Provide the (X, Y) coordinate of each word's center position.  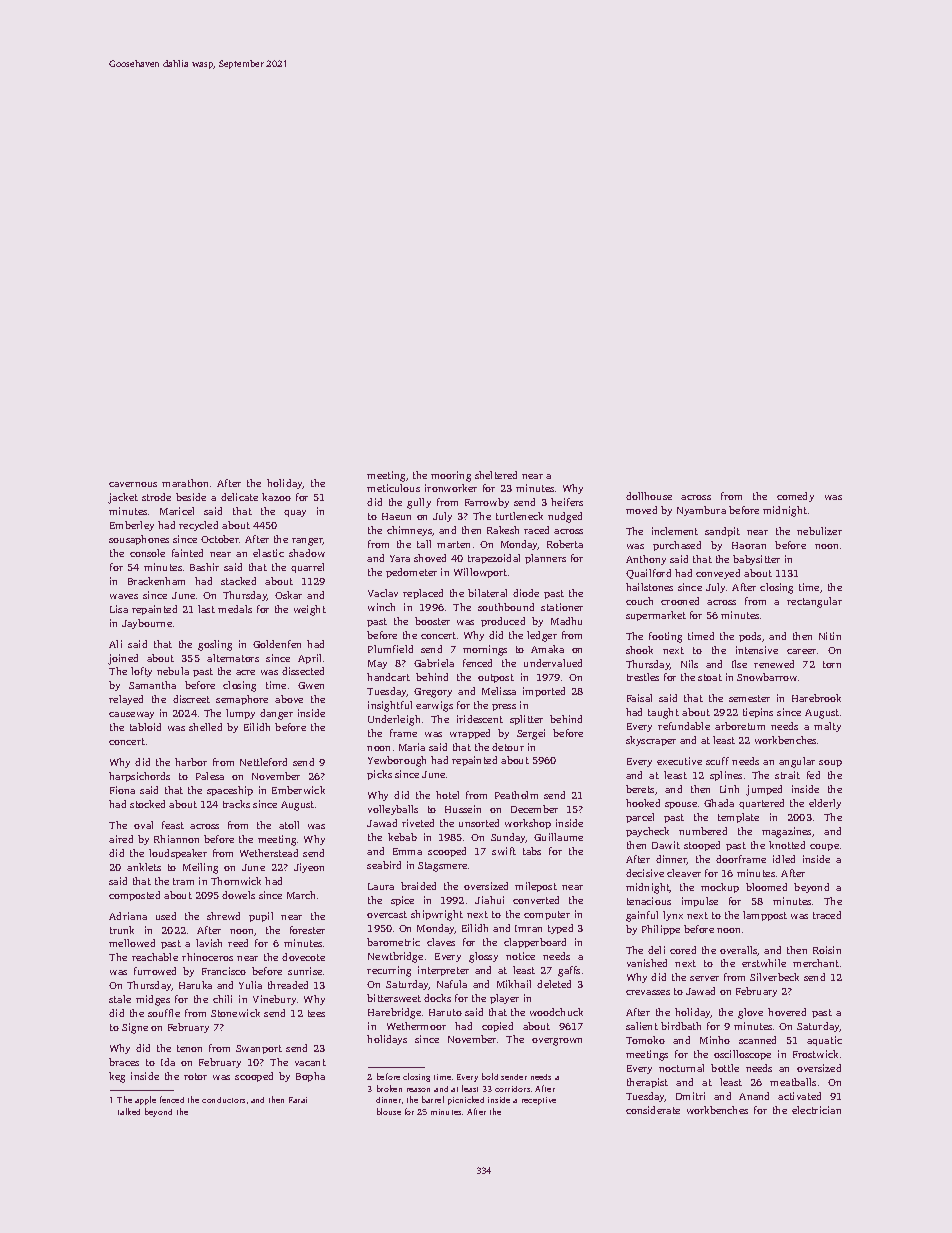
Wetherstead (269, 853)
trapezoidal (494, 559)
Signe (135, 1028)
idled (784, 859)
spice (402, 901)
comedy (795, 497)
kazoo (276, 497)
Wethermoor (416, 1026)
